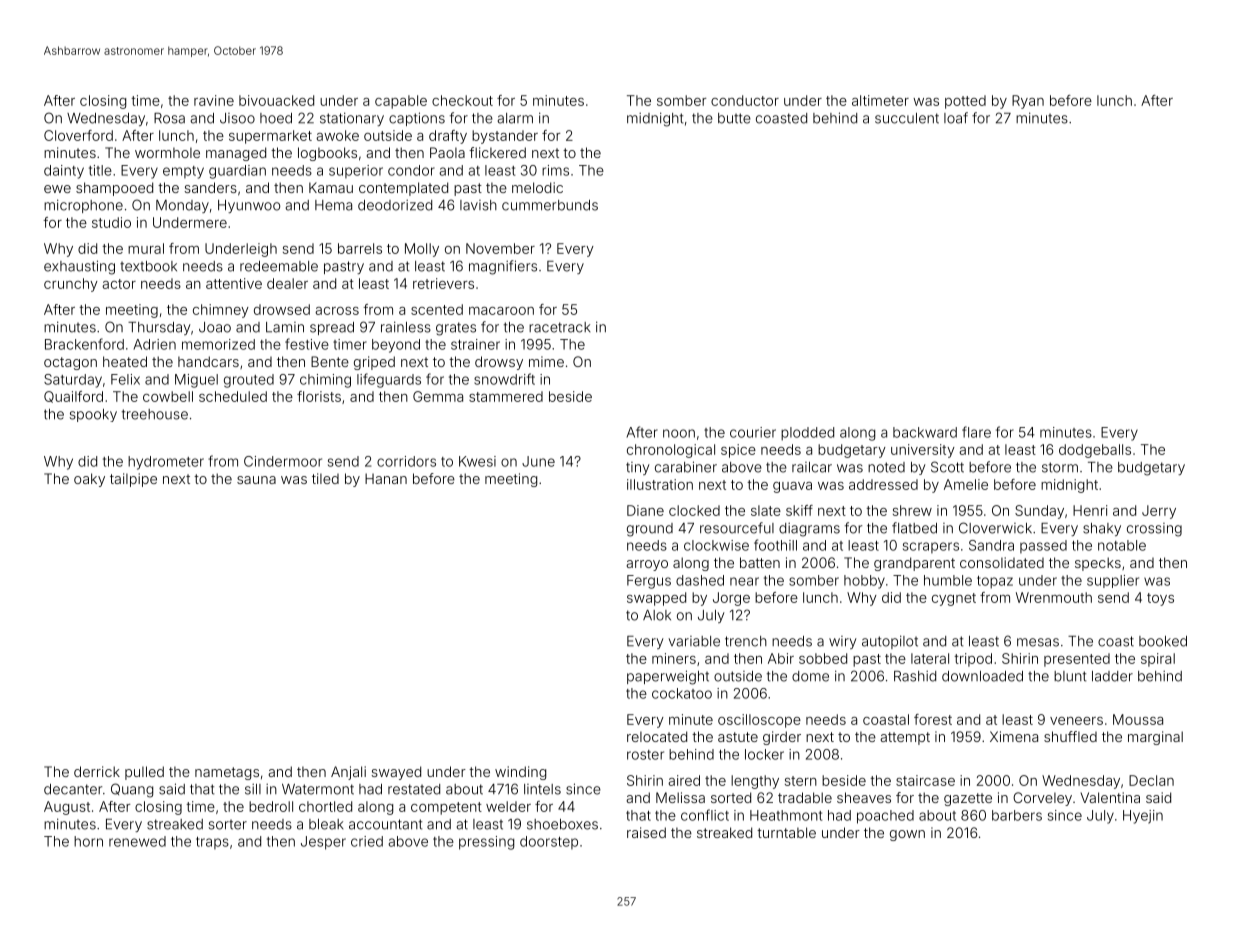 The width and height of the screenshot is (1233, 952). I want to click on specks, so click(1098, 564).
